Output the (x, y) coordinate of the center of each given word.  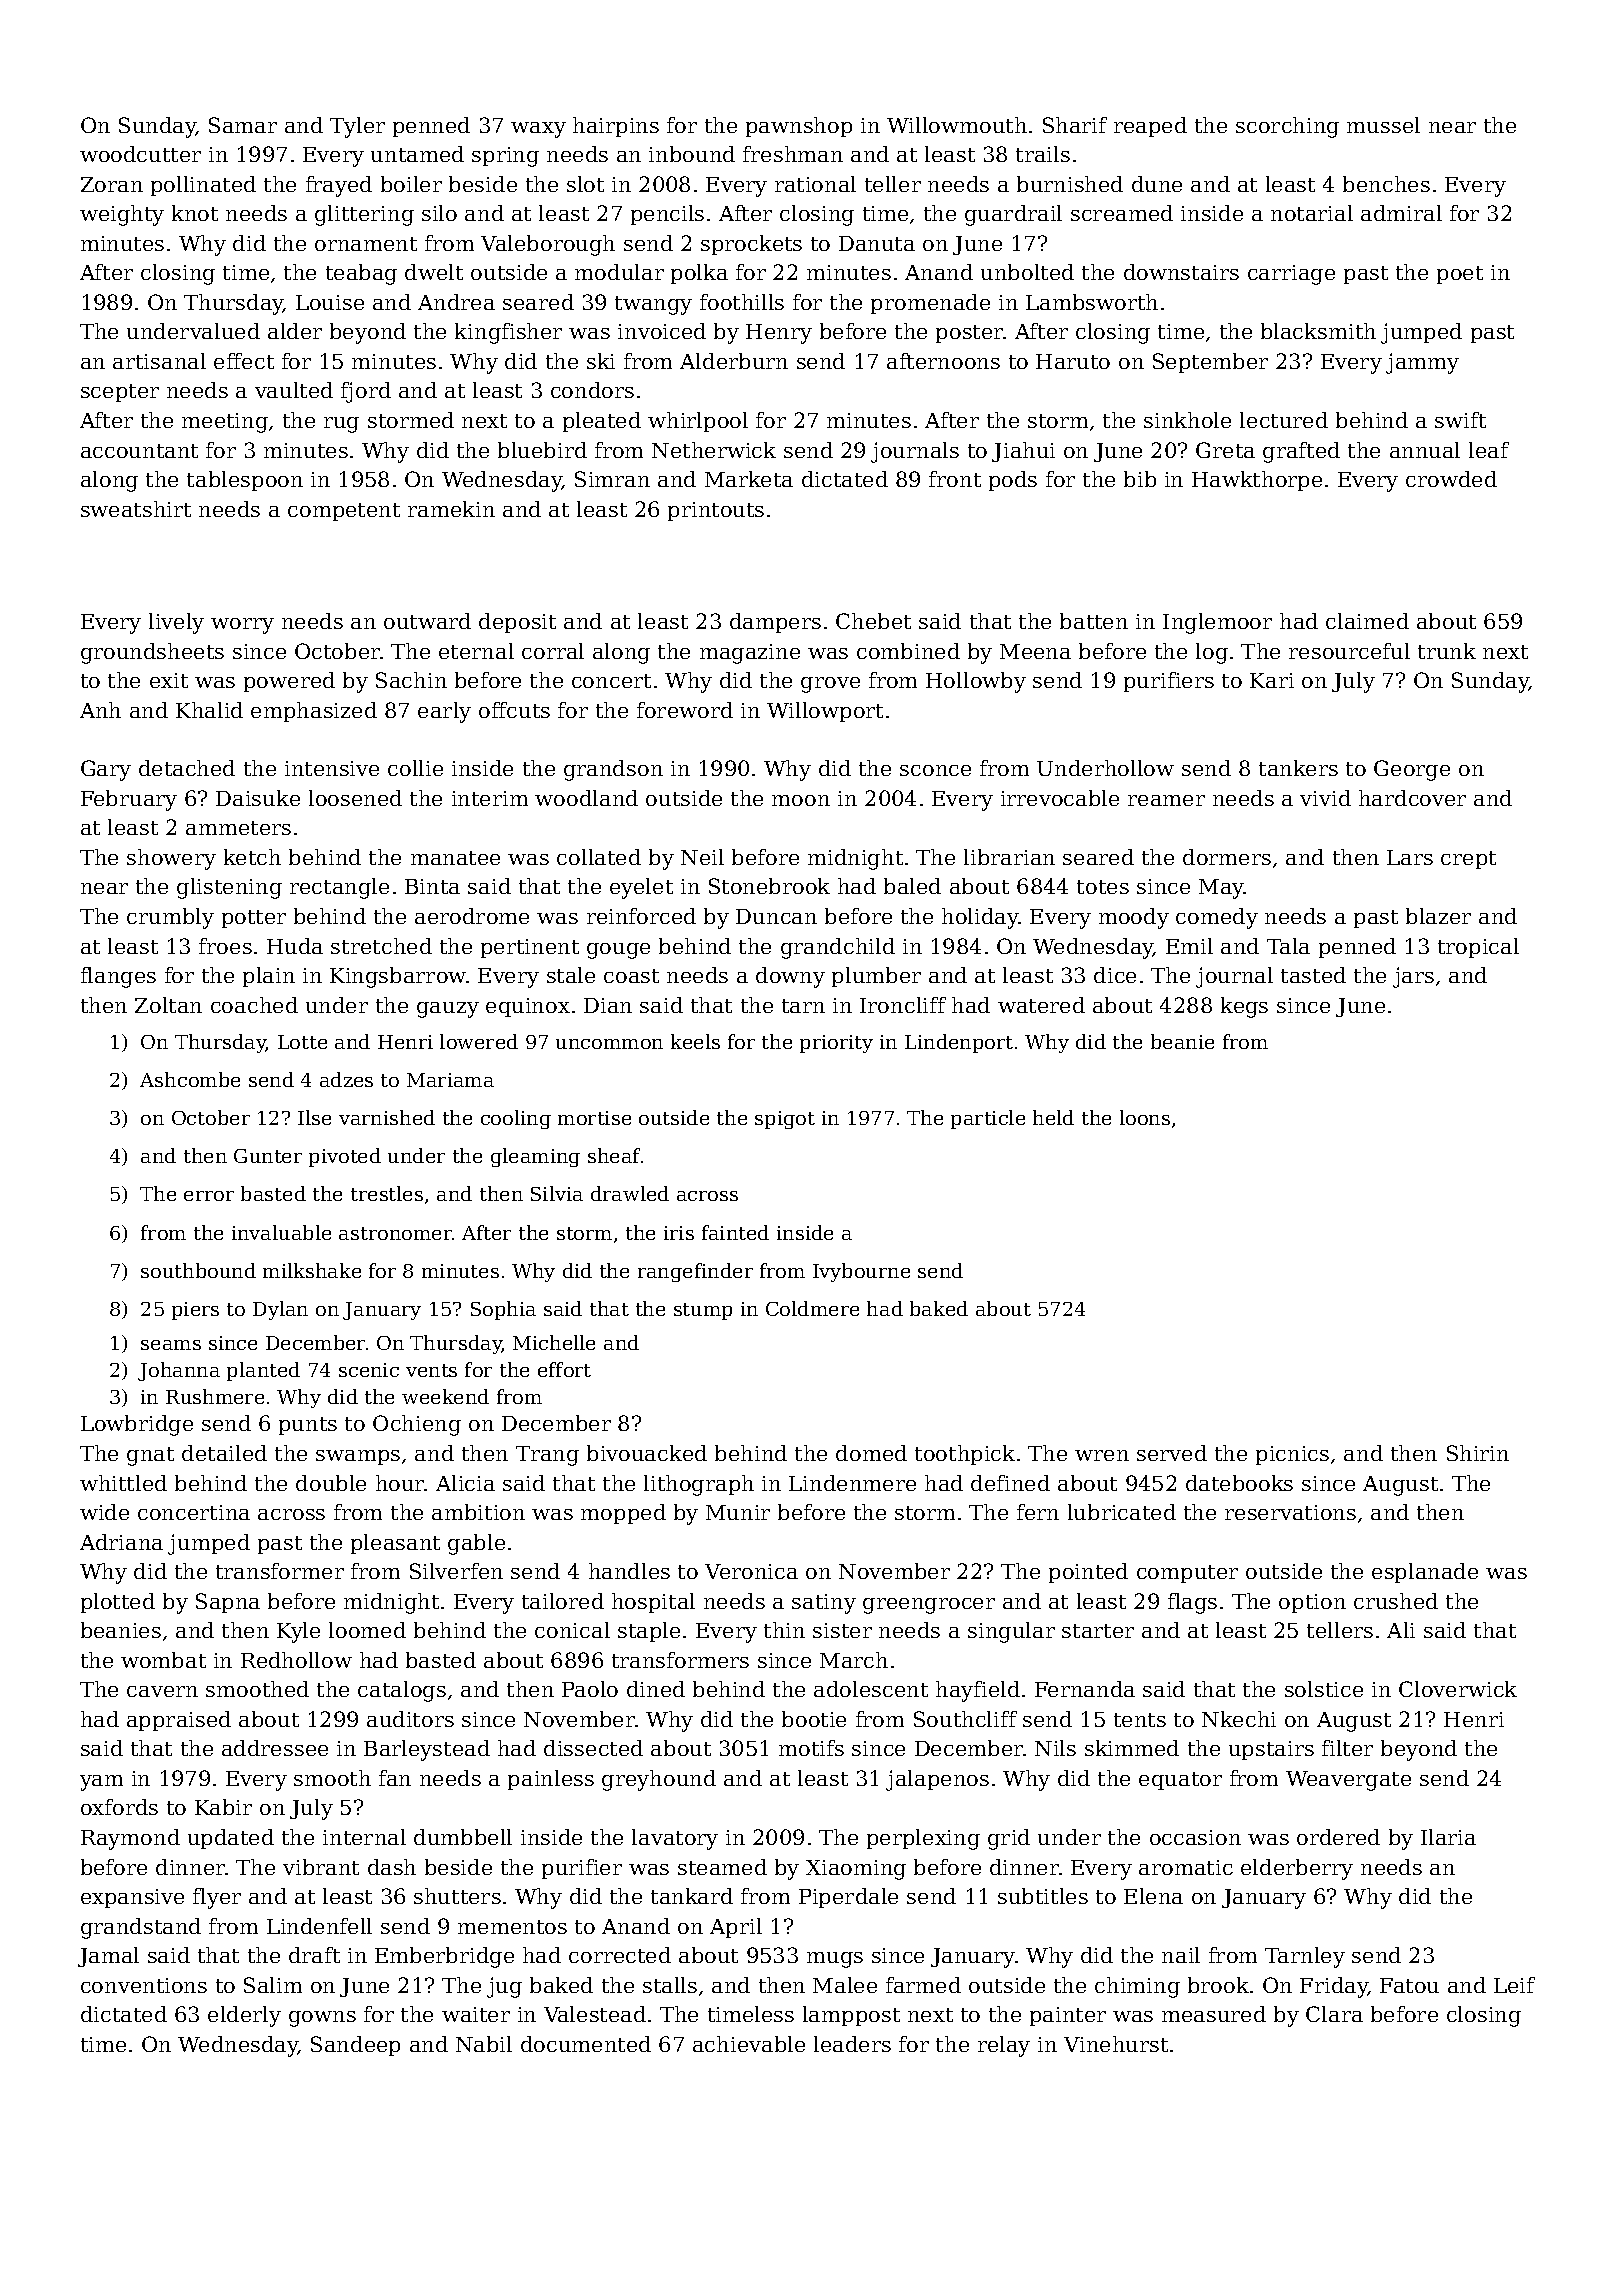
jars (1413, 977)
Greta (1225, 450)
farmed (923, 1985)
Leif (1514, 1985)
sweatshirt (136, 509)
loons (1145, 1117)
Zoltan (168, 1005)
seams (171, 1345)
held (1053, 1117)
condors (592, 390)
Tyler (357, 127)
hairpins (616, 127)
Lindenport (959, 1043)
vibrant (321, 1867)
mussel (1383, 125)
